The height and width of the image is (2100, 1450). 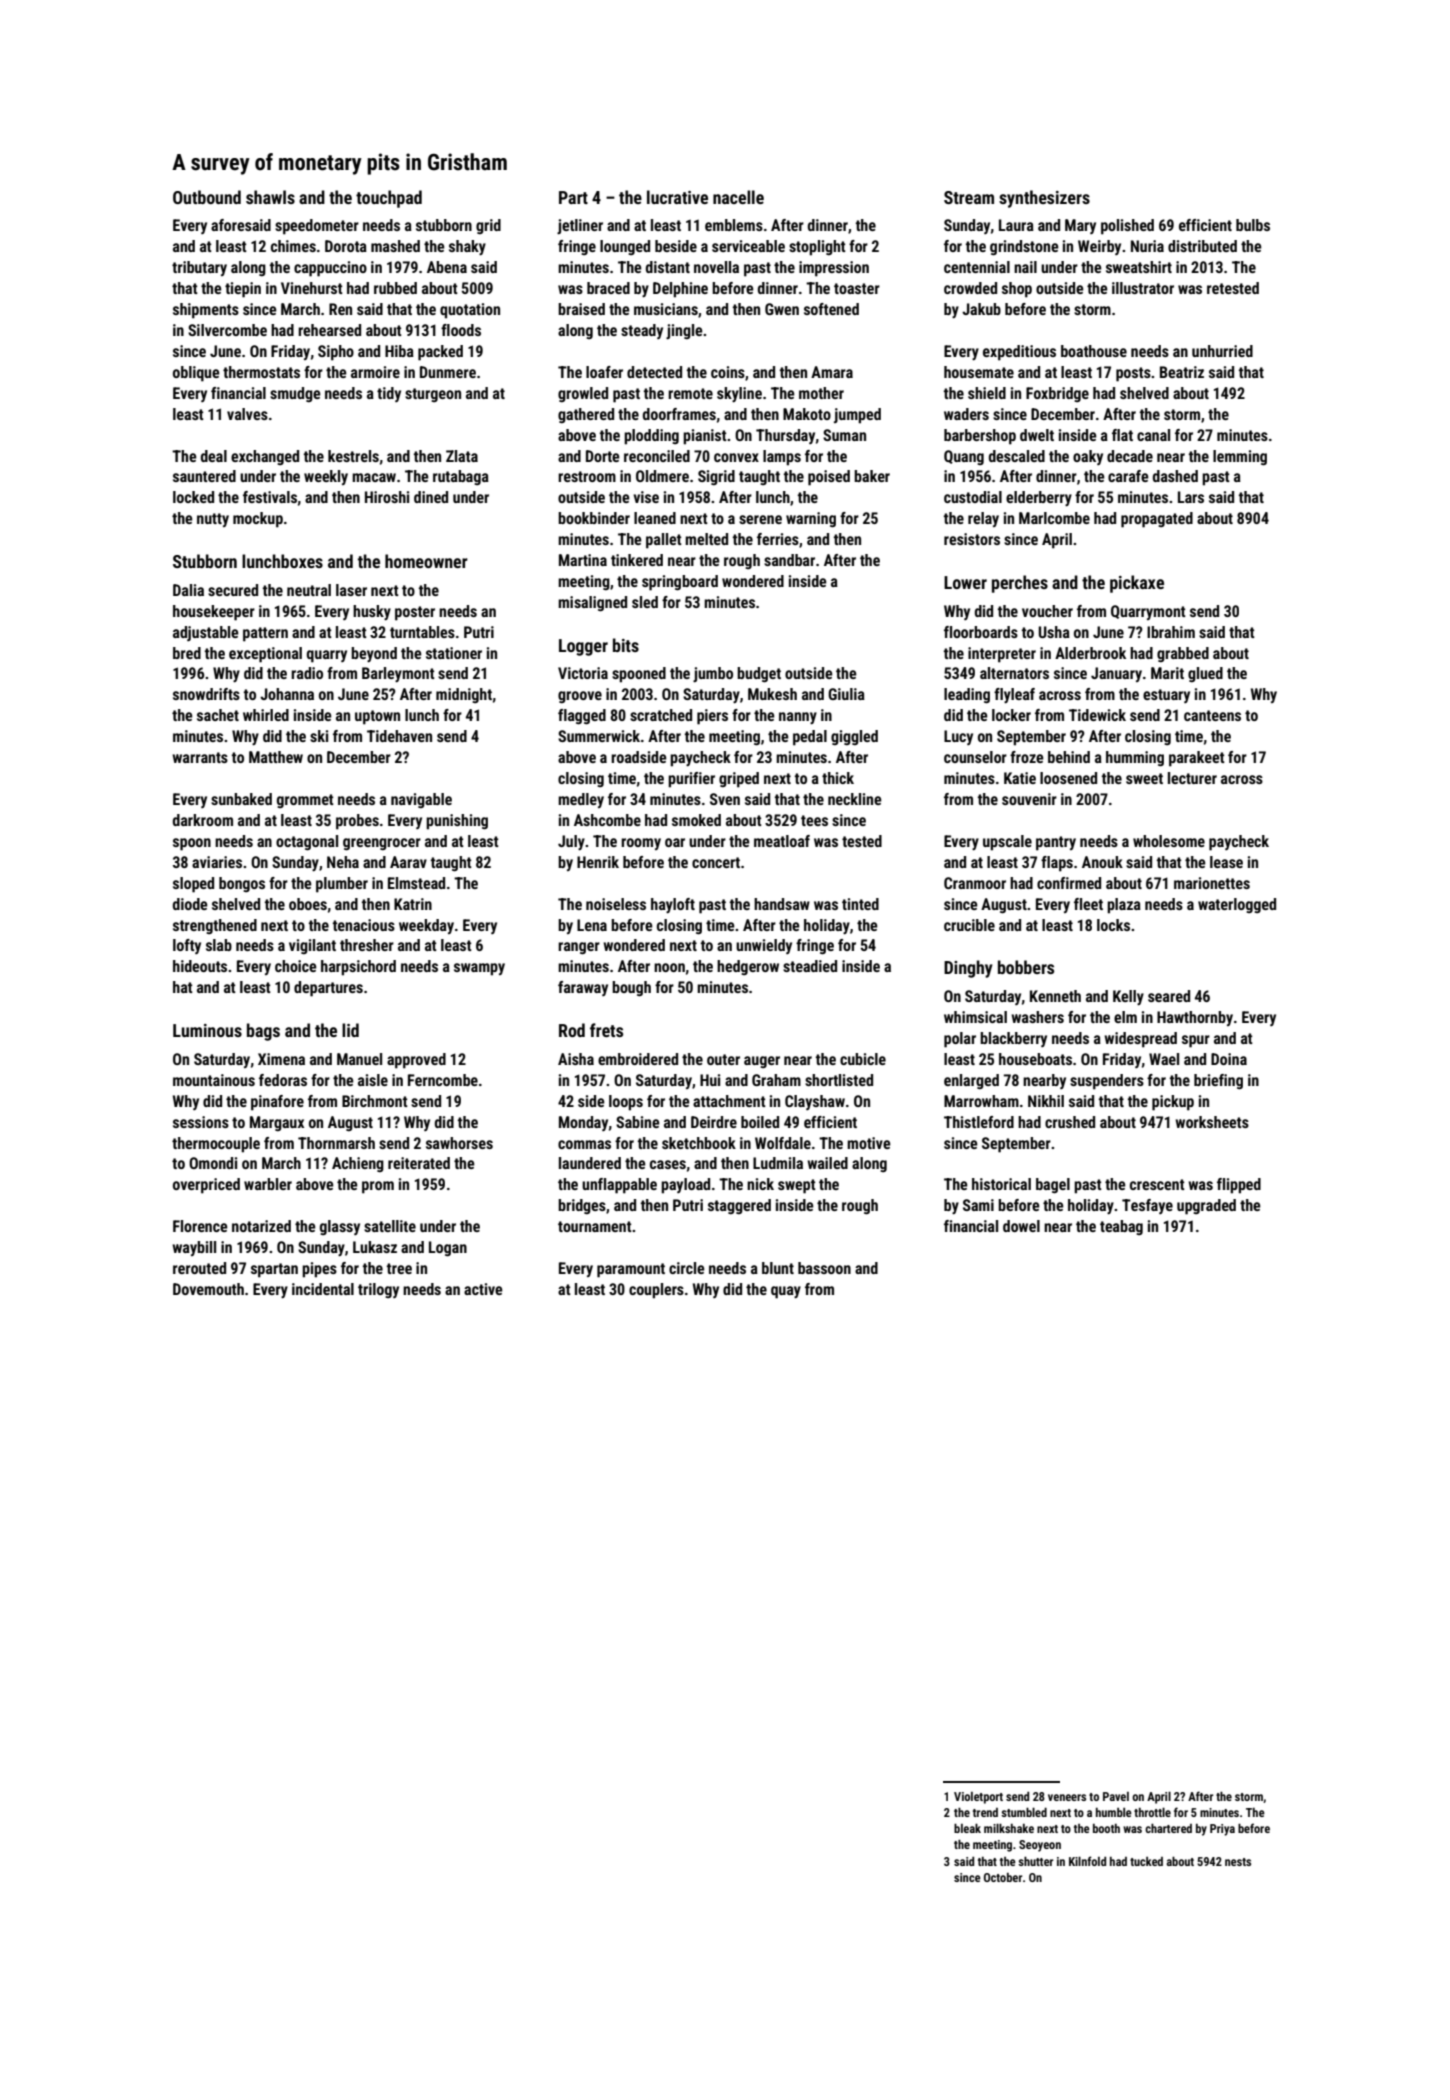 I want to click on canal, so click(x=1153, y=435).
